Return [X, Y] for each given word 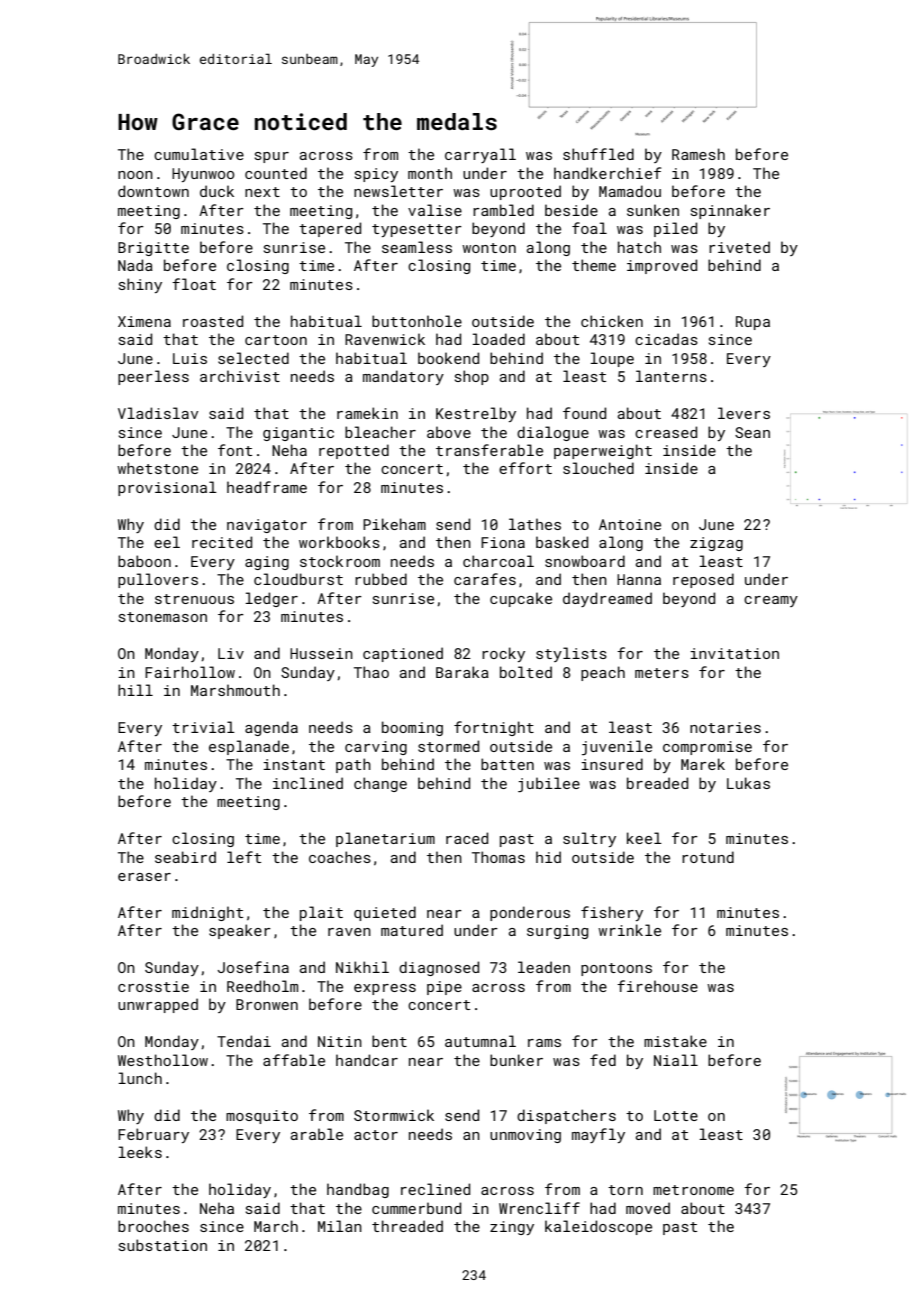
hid [548, 857]
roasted [213, 321]
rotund [708, 857]
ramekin [367, 413]
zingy [512, 1228]
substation [163, 1245]
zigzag [716, 544]
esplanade [249, 747]
